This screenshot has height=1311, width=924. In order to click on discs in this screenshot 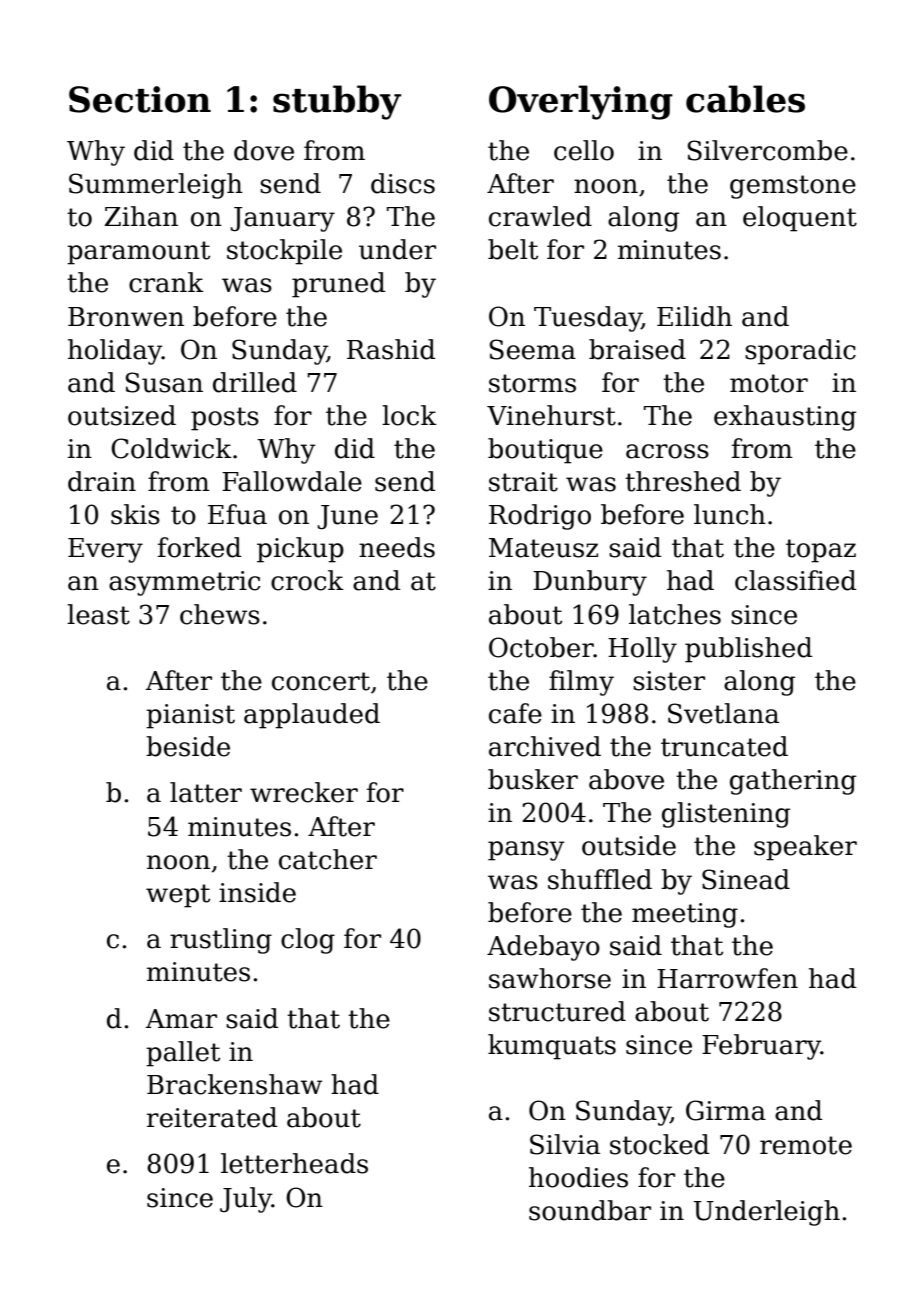, I will do `click(403, 183)`.
